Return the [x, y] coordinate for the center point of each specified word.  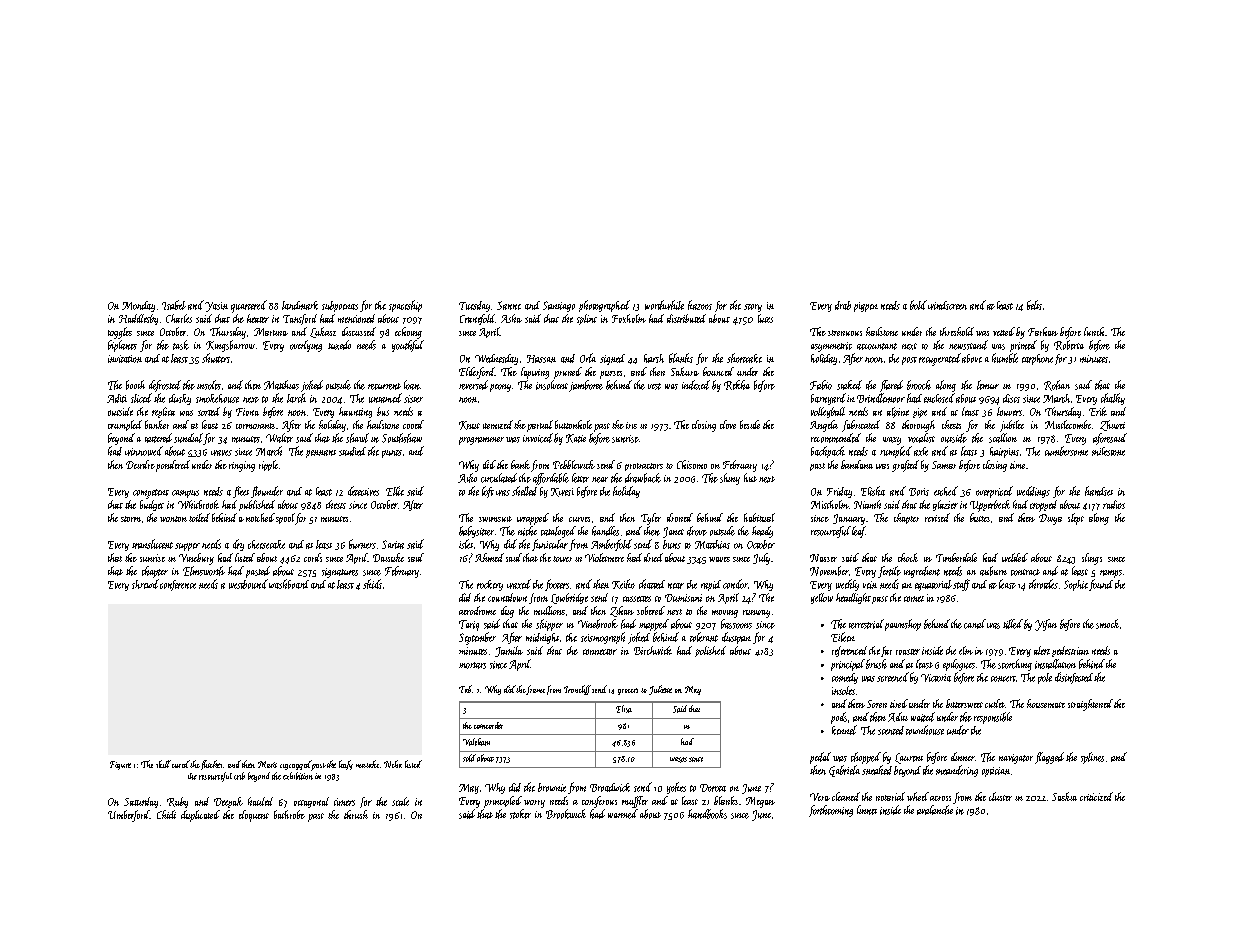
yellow [822, 598]
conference [178, 585]
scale [400, 801]
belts [1034, 305]
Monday [138, 306]
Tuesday [474, 306]
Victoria [936, 678]
